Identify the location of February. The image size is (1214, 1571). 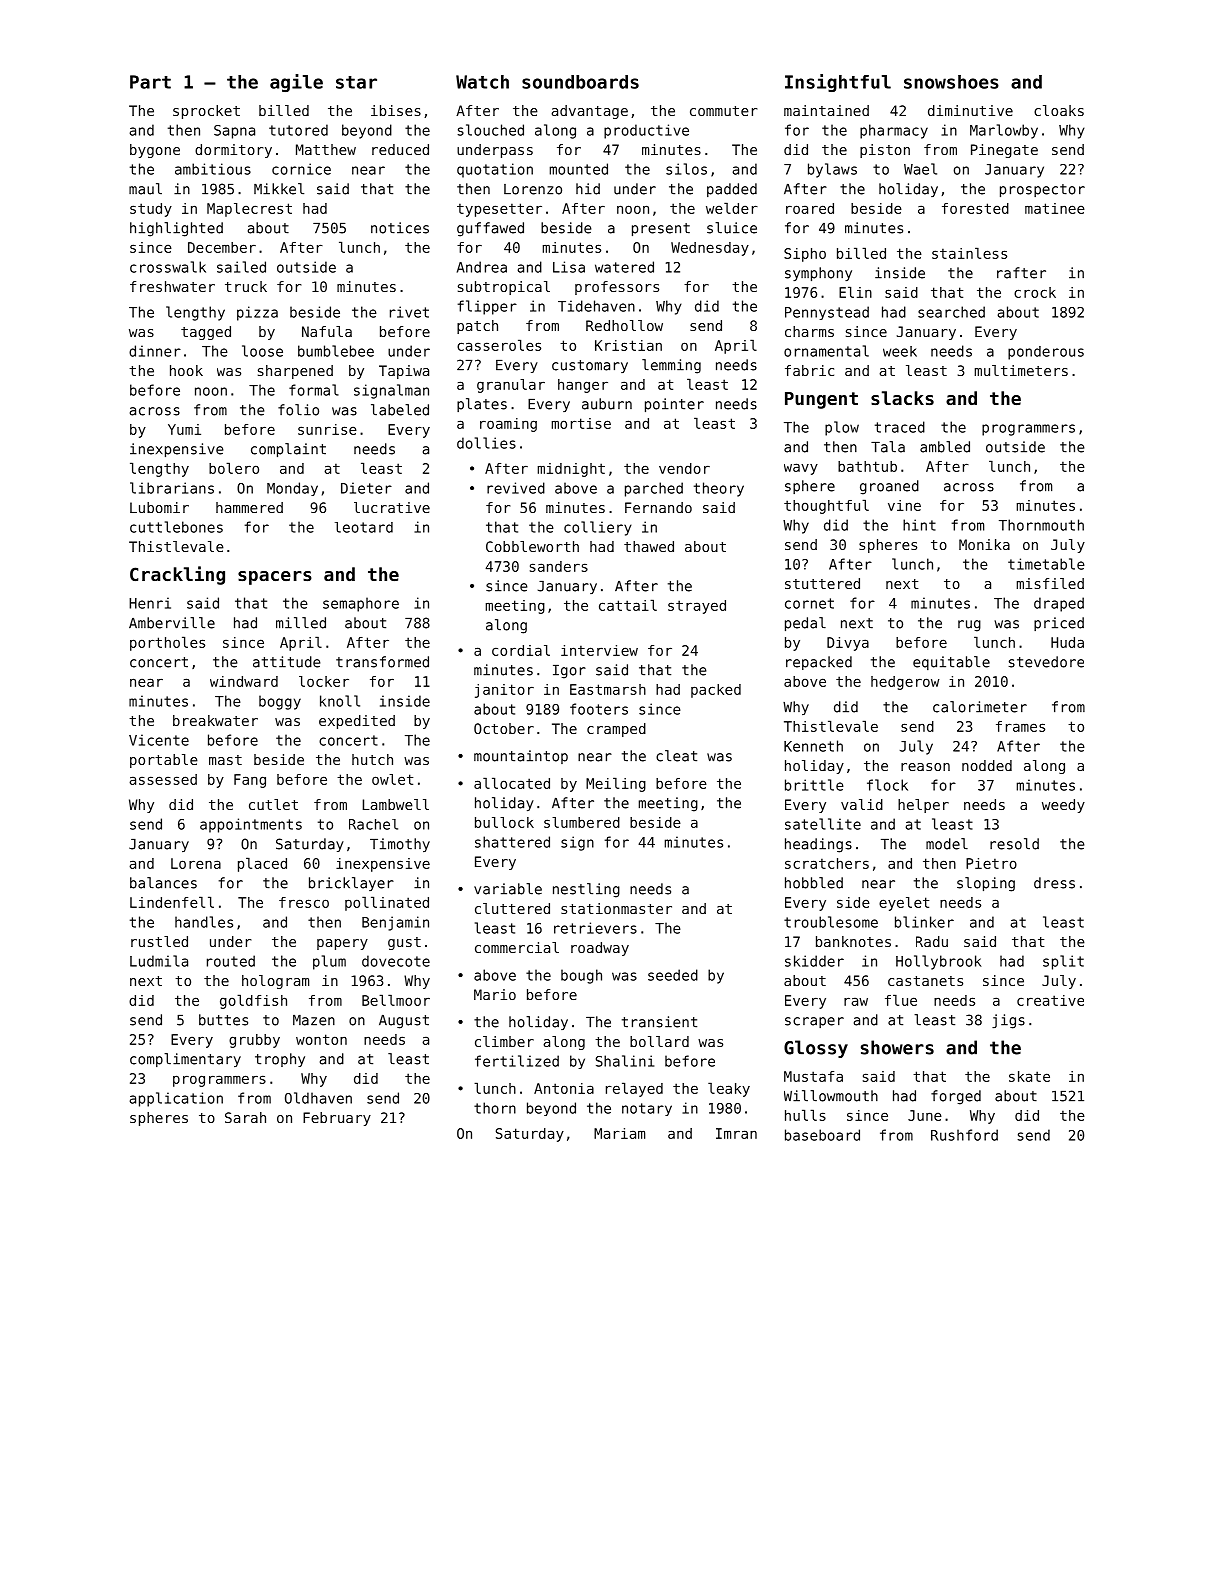
(337, 1119).
